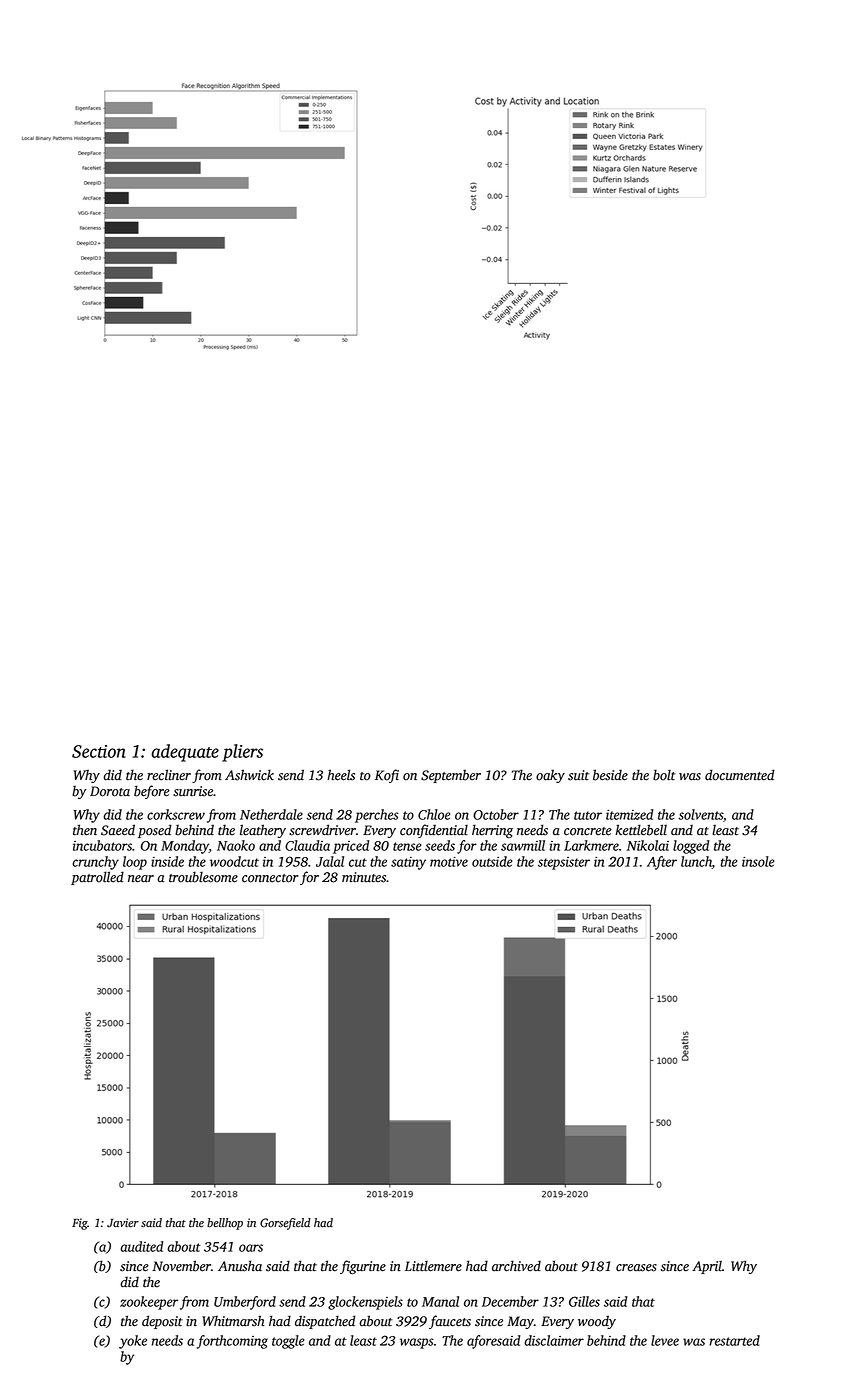 The image size is (849, 1400). What do you see at coordinates (141, 879) in the page?
I see `near` at bounding box center [141, 879].
